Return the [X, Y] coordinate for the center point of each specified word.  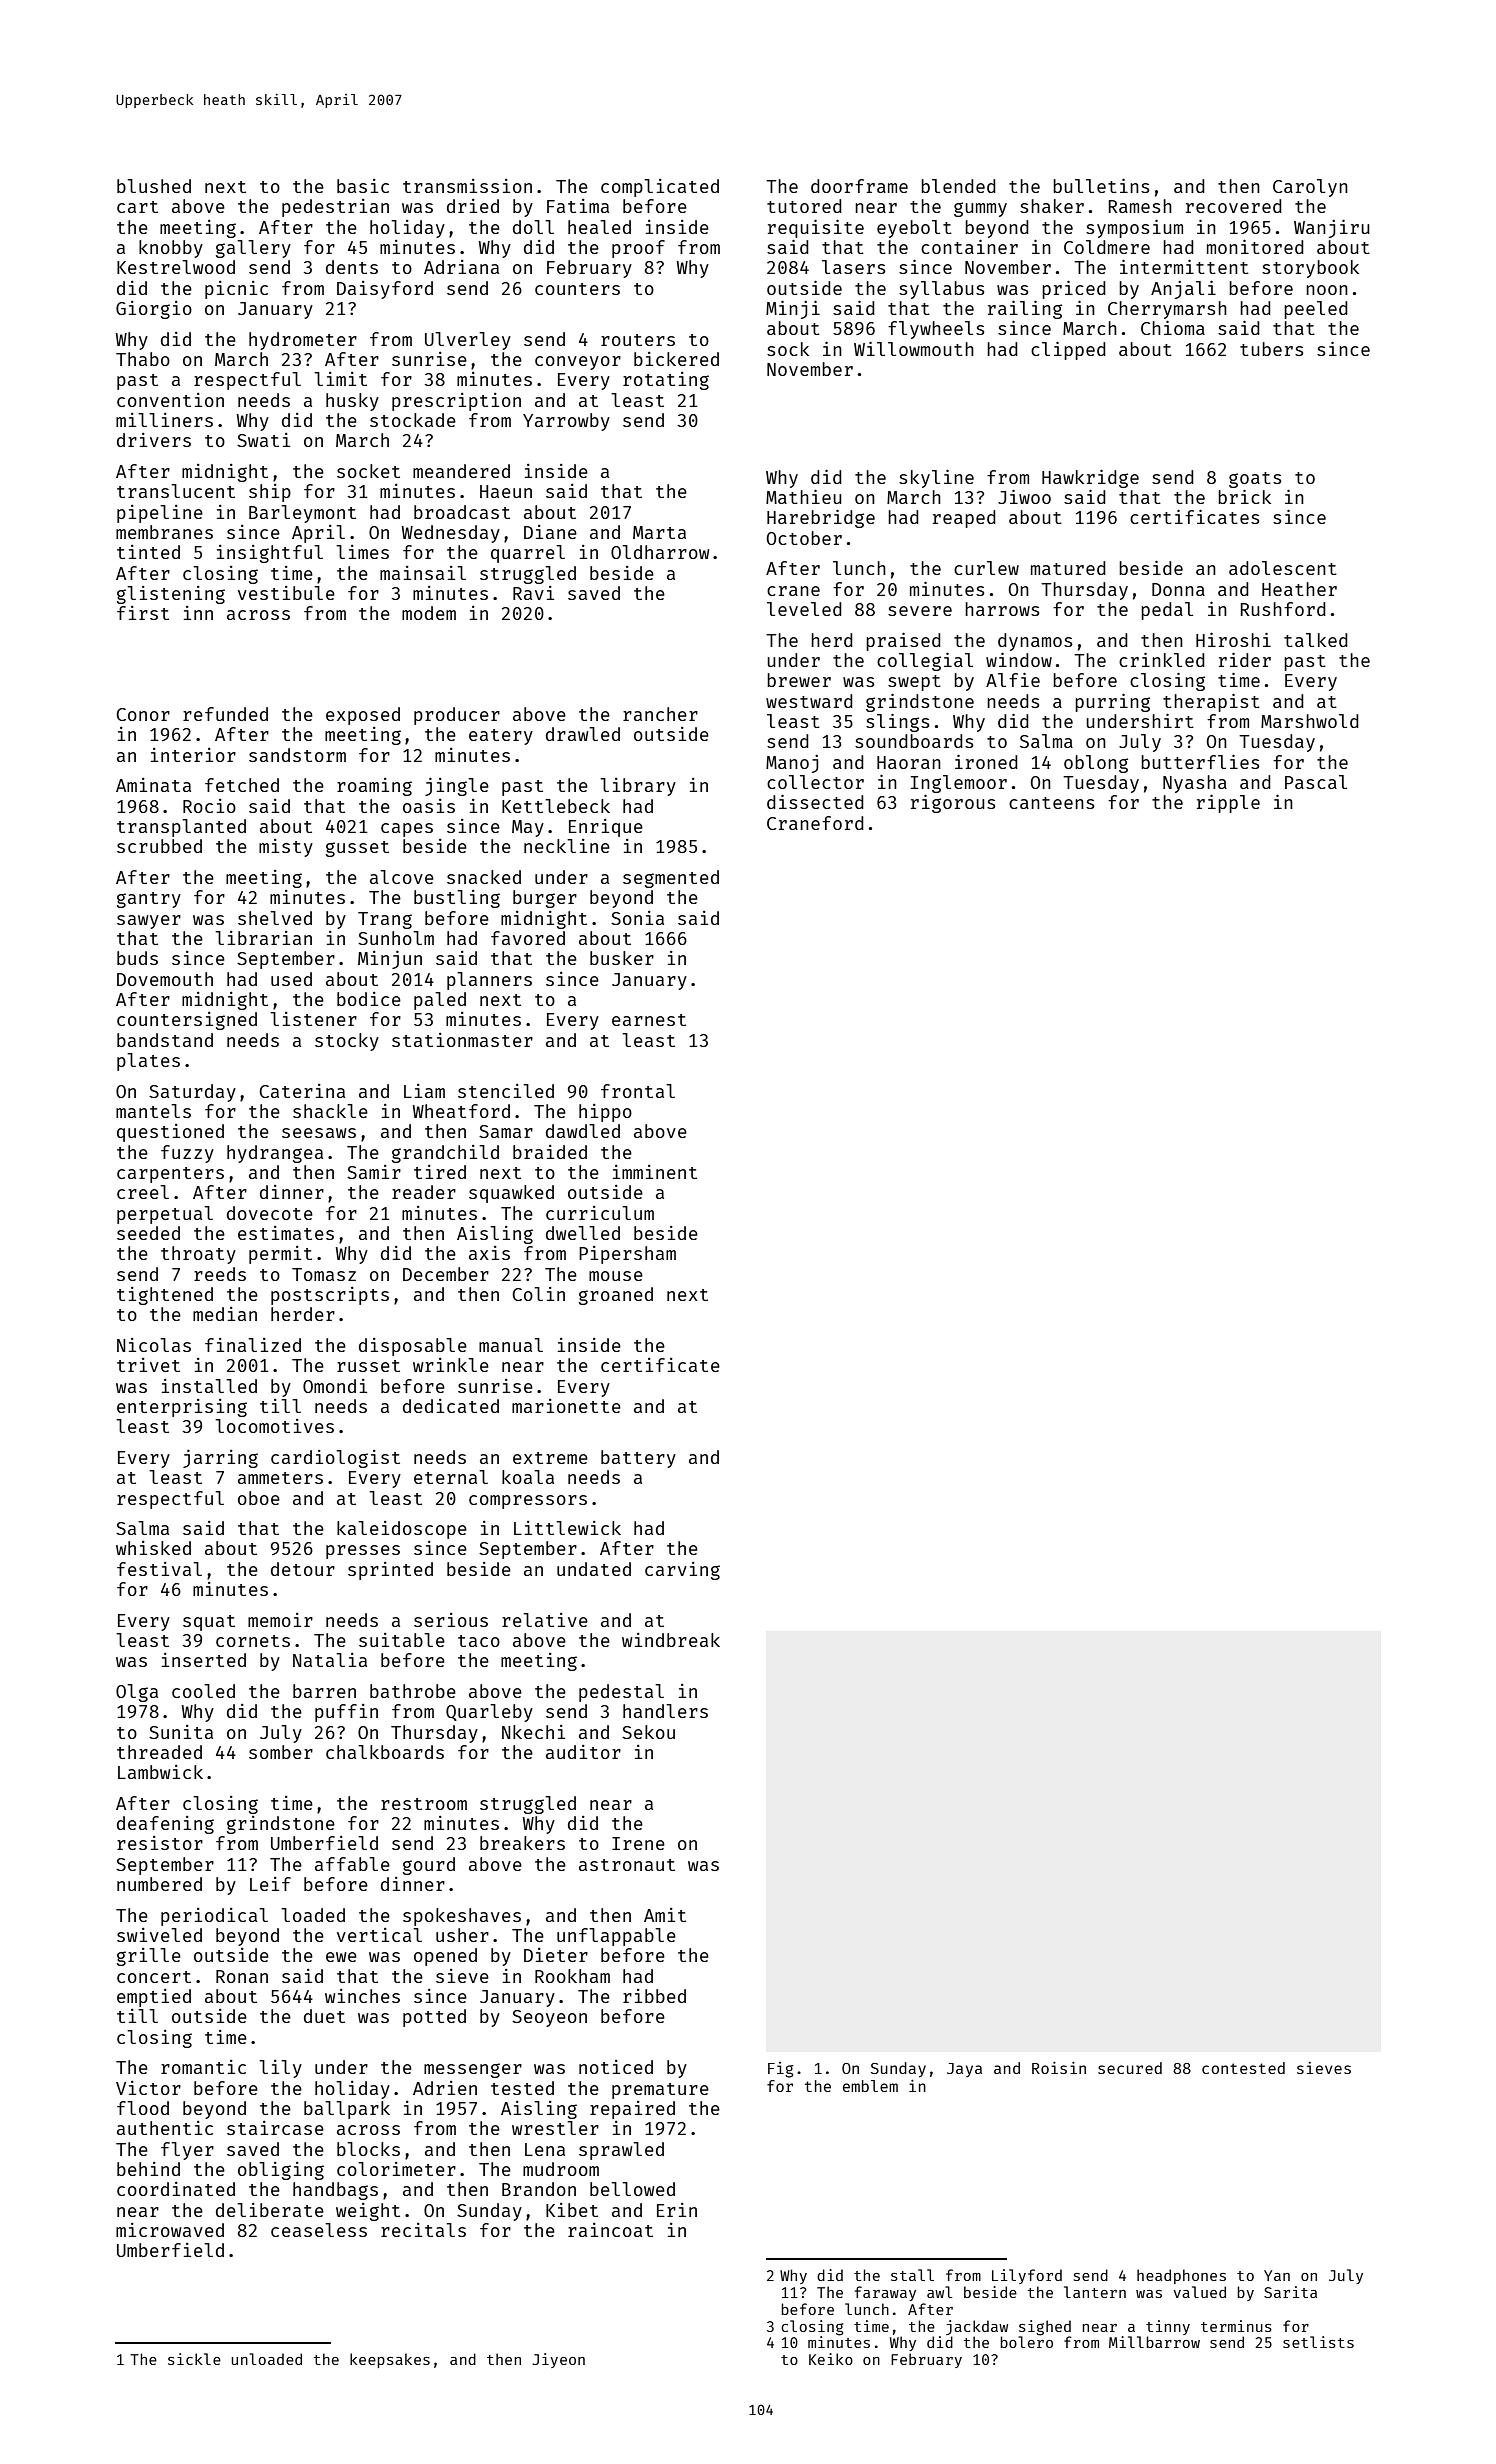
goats [1255, 480]
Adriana [461, 267]
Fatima [578, 206]
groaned [616, 1296]
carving [682, 1571]
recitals [423, 2230]
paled [440, 1001]
